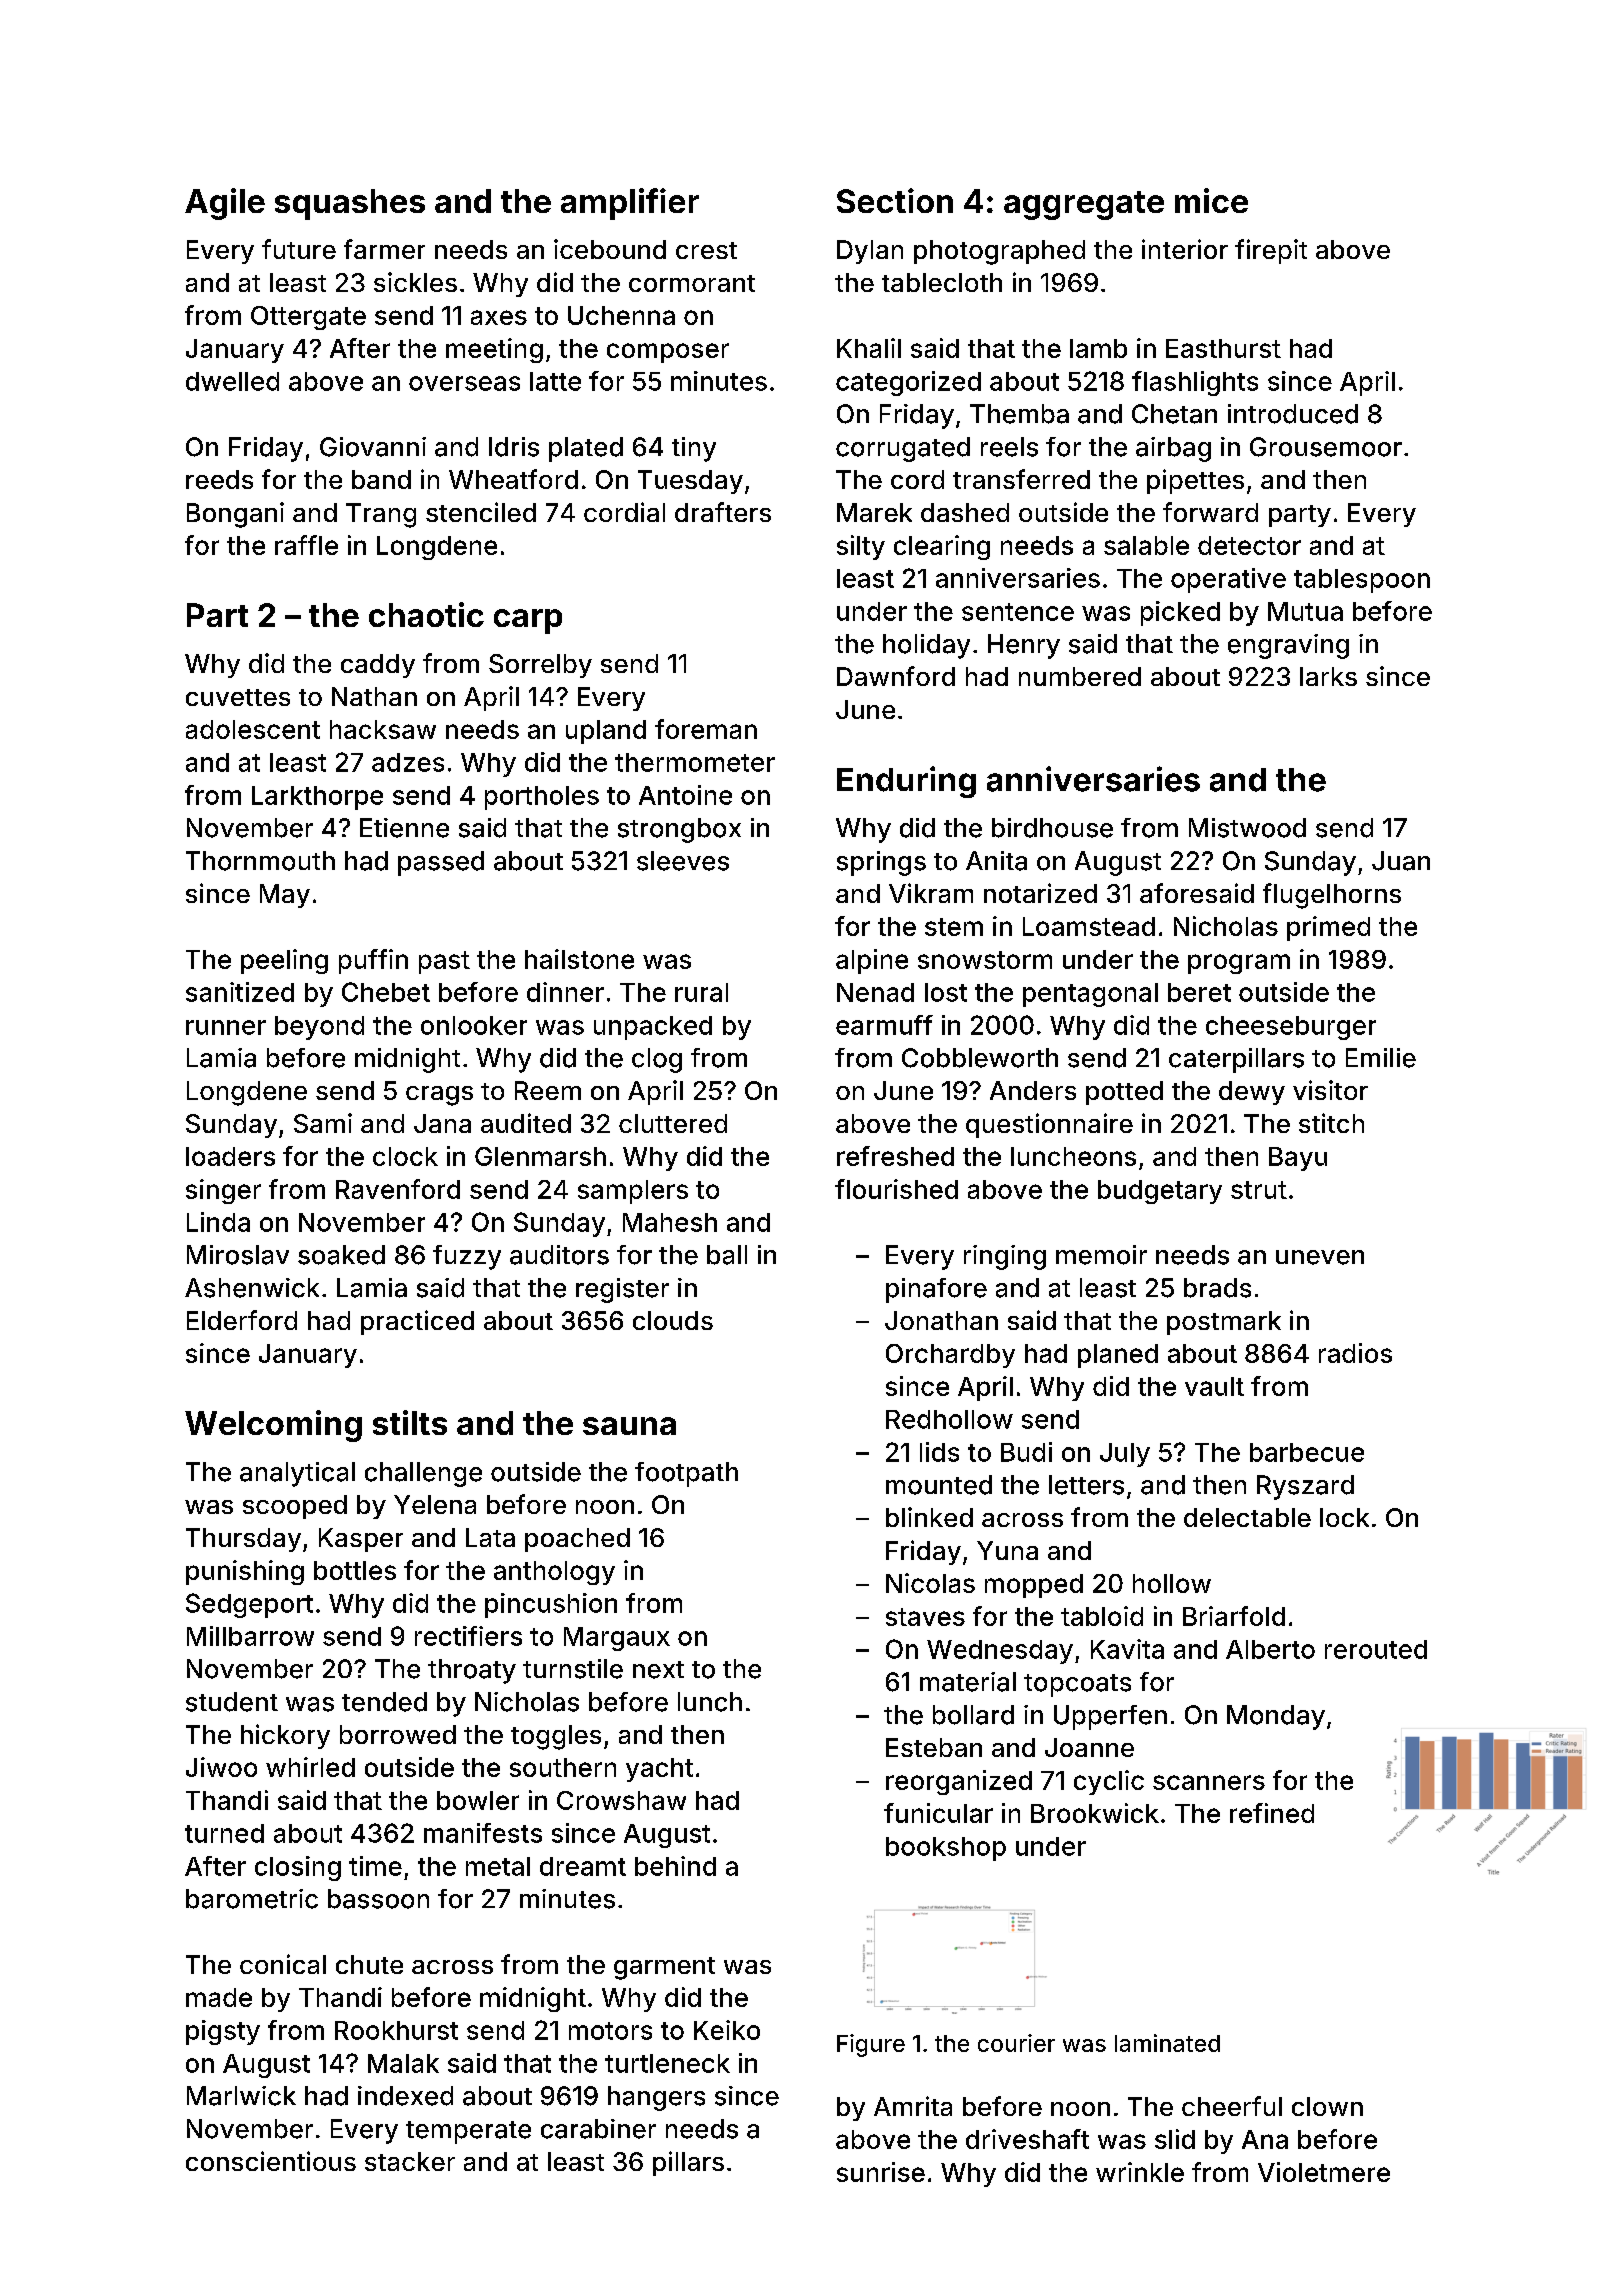  Describe the element at coordinates (1305, 1487) in the screenshot. I see `Ryszard` at that location.
